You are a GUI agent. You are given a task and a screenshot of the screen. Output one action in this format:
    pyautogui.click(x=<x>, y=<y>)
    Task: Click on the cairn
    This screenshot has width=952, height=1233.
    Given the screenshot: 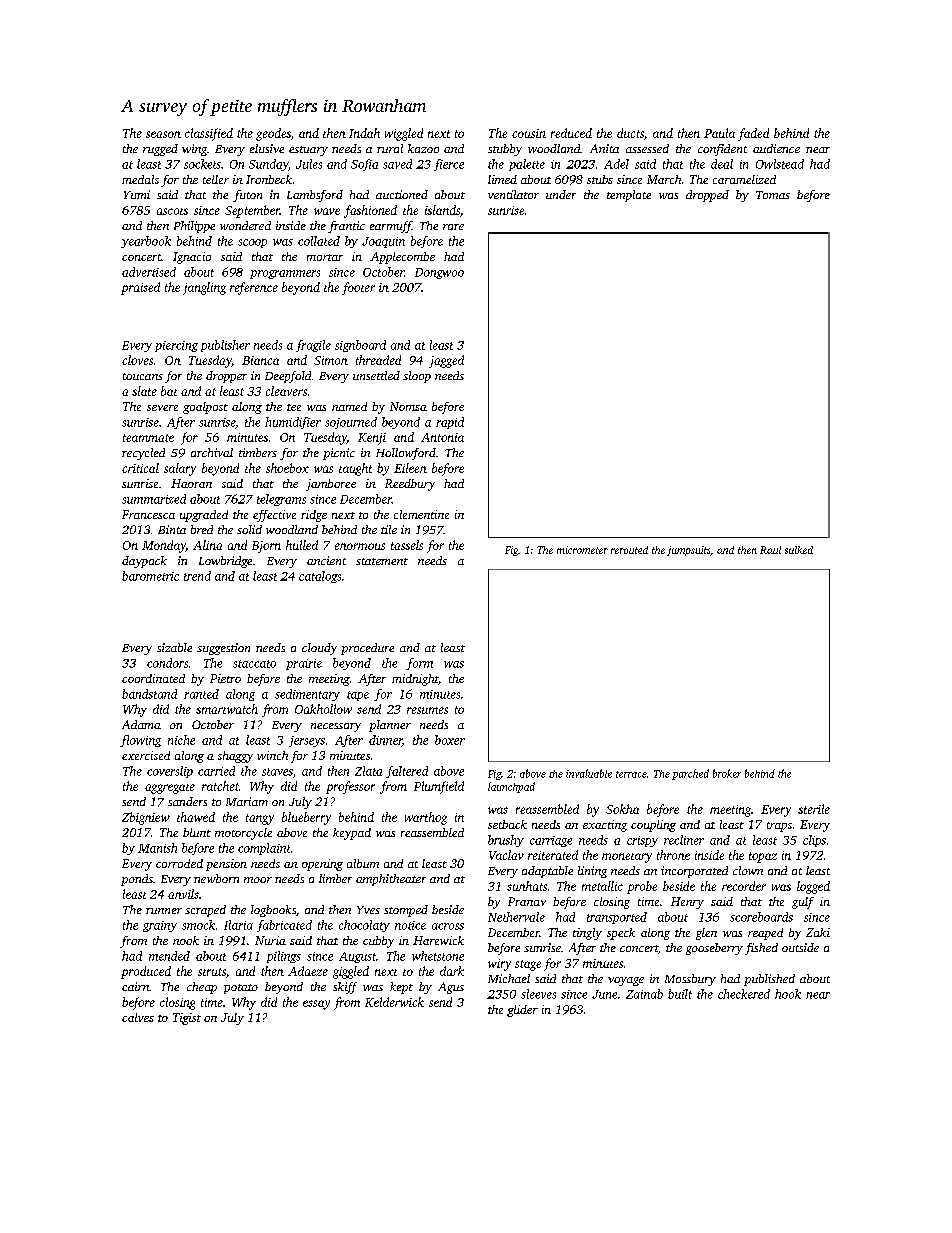 What is the action you would take?
    pyautogui.click(x=135, y=986)
